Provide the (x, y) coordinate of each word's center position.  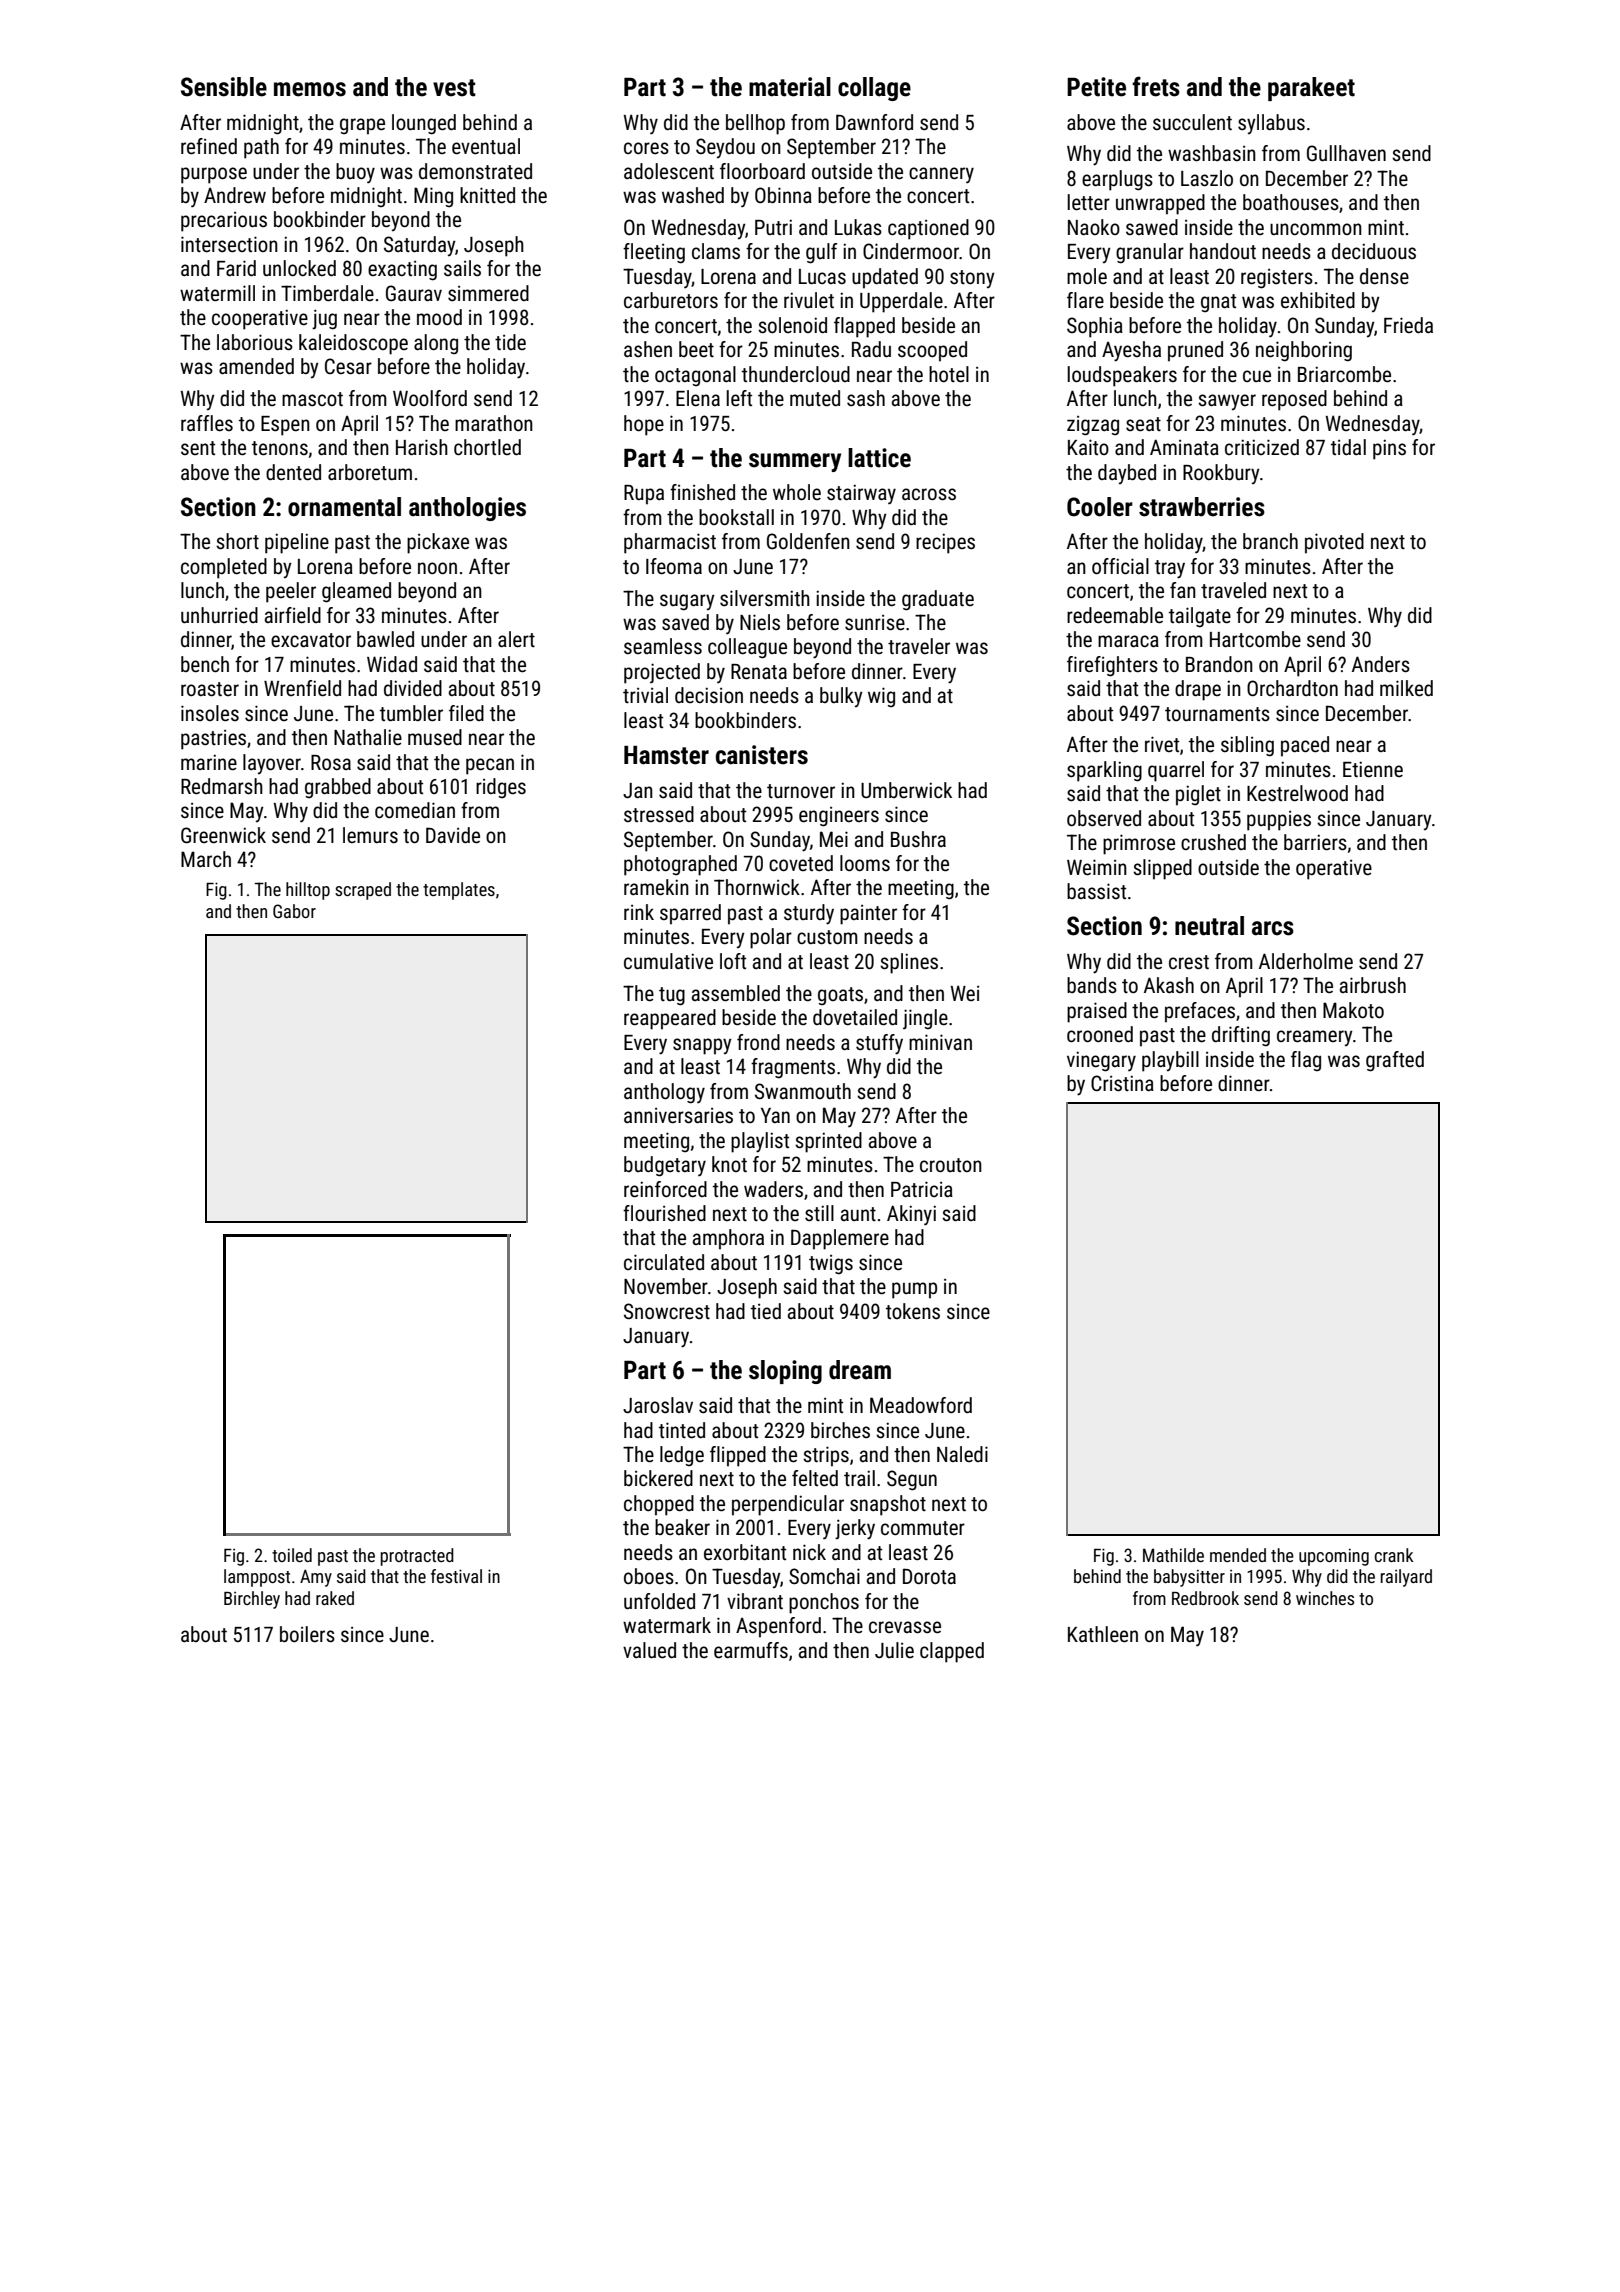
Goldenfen (808, 541)
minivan (940, 1042)
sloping (785, 1372)
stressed (659, 814)
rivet (1162, 744)
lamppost (257, 1578)
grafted (1395, 1061)
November (666, 1286)
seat (1143, 424)
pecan (490, 766)
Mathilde (1173, 1555)
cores (646, 148)
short (237, 541)
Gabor (294, 911)
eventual (486, 146)
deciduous (1374, 251)
